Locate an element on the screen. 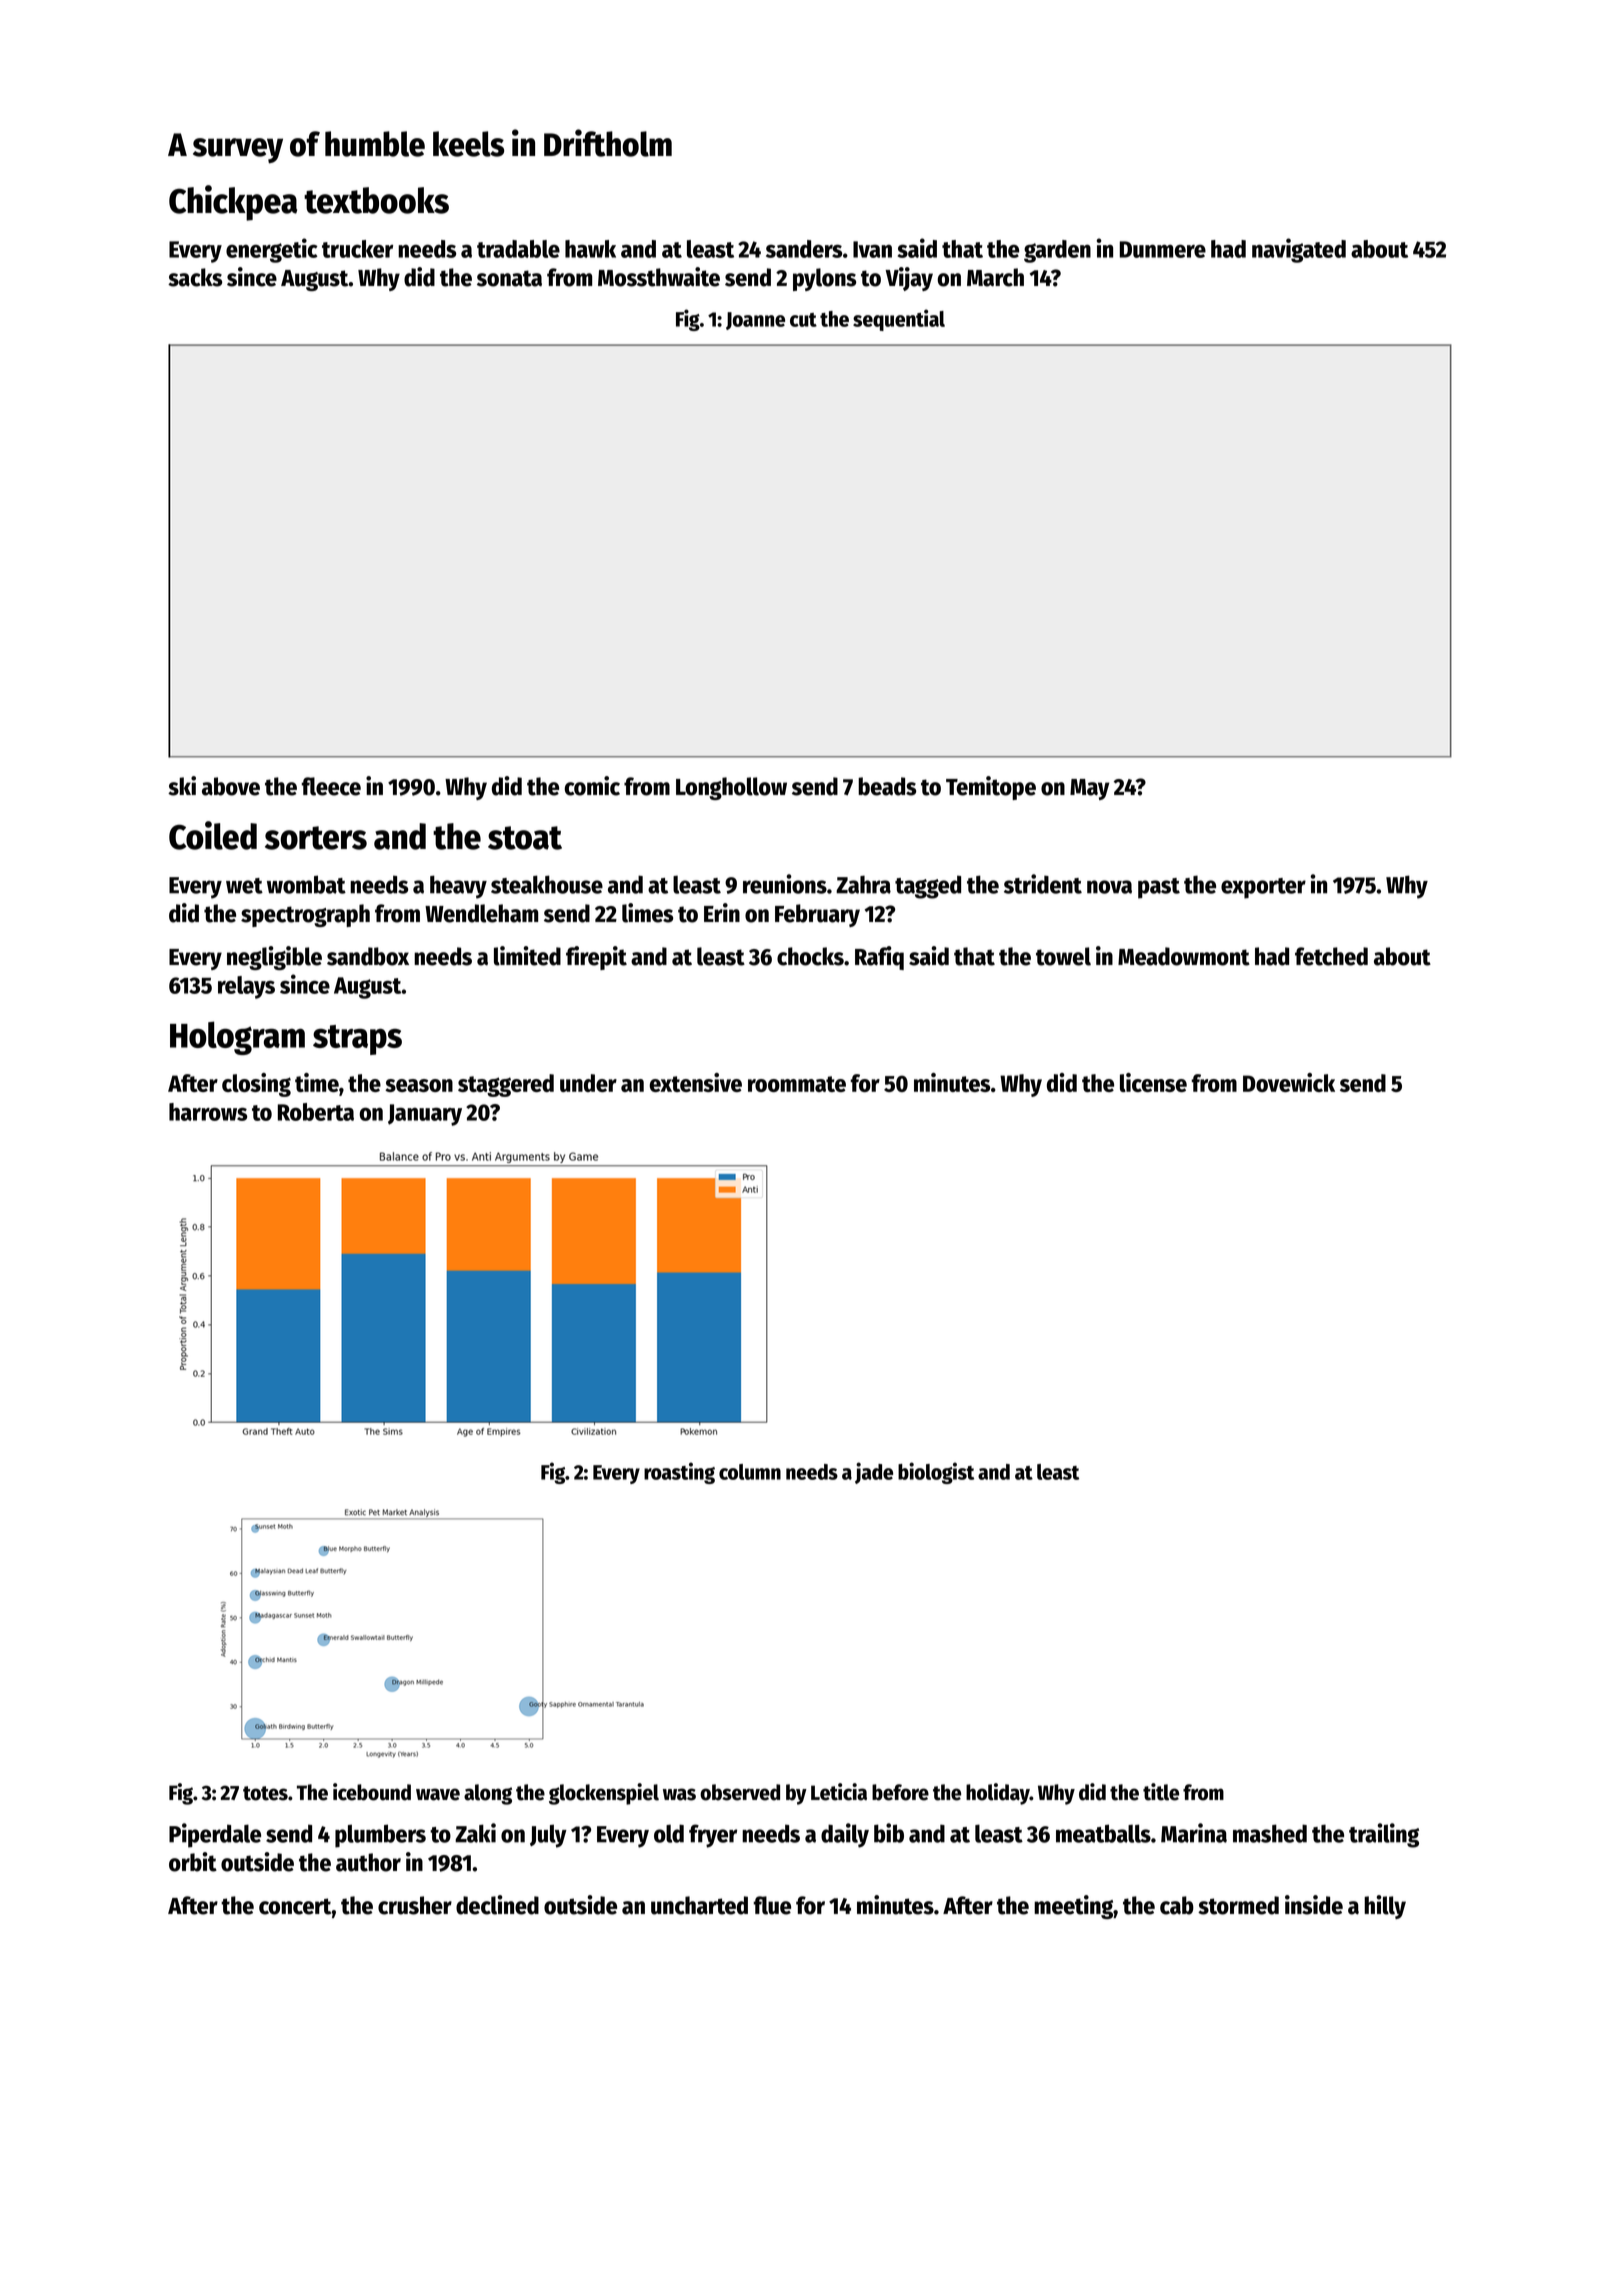  spectrograph is located at coordinates (305, 915).
